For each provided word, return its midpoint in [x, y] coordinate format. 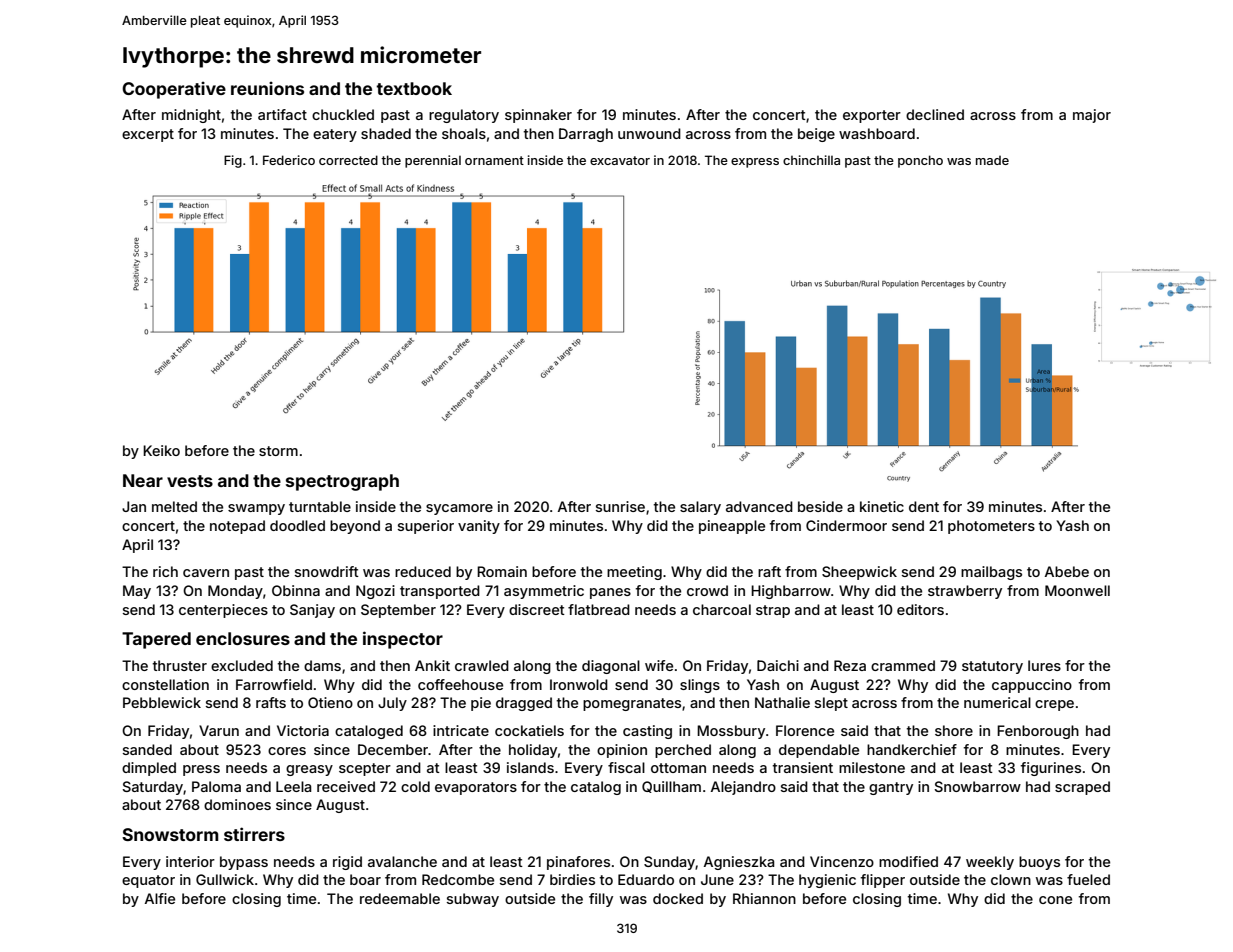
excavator [620, 160]
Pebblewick [162, 702]
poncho [920, 161]
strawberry [965, 592]
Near [143, 480]
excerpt [148, 135]
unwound [649, 133]
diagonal [611, 667]
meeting [634, 573]
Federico [289, 160]
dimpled [149, 769]
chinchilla [811, 160]
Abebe [1067, 571]
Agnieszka [739, 863]
